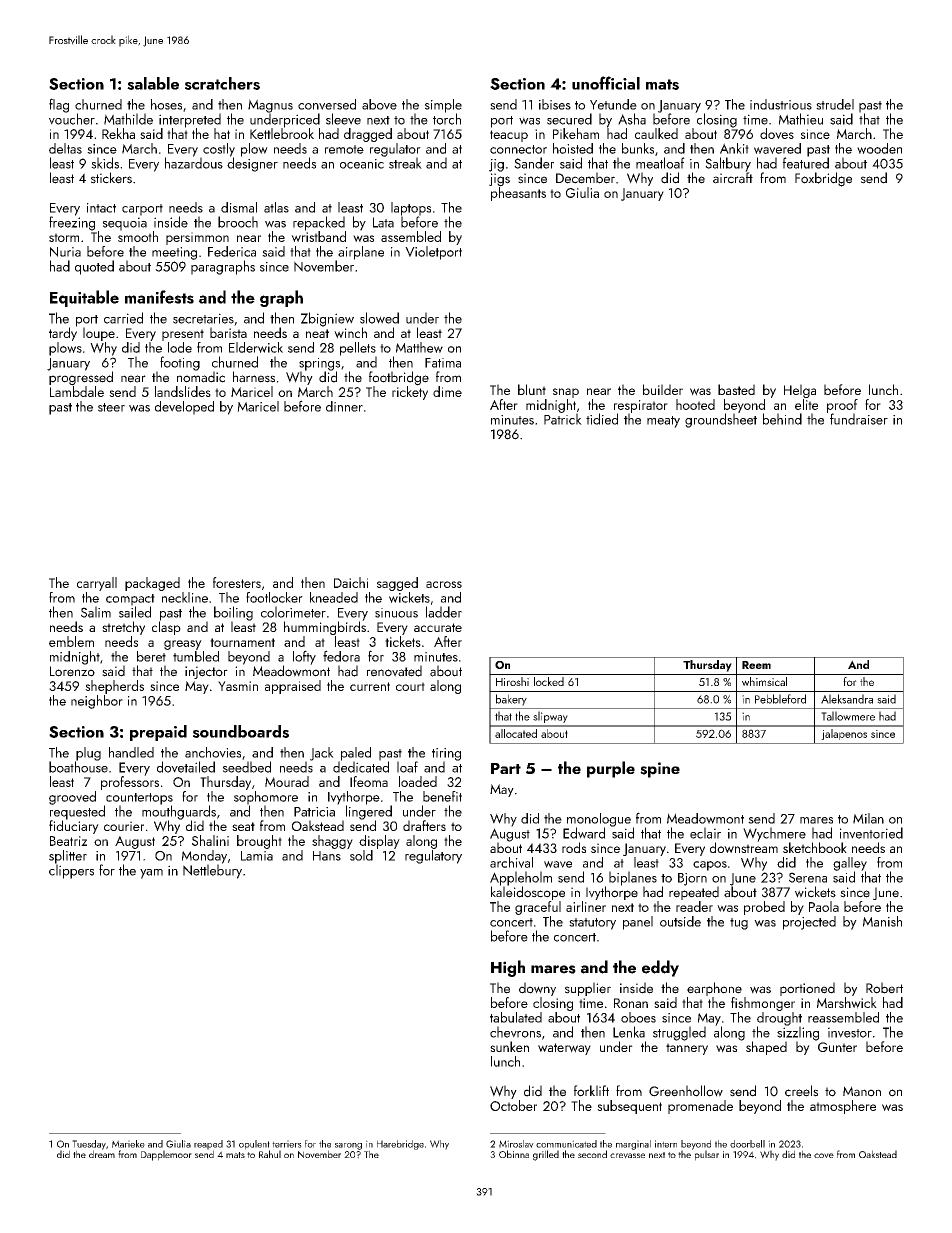  What do you see at coordinates (201, 377) in the screenshot?
I see `nomadic` at bounding box center [201, 377].
